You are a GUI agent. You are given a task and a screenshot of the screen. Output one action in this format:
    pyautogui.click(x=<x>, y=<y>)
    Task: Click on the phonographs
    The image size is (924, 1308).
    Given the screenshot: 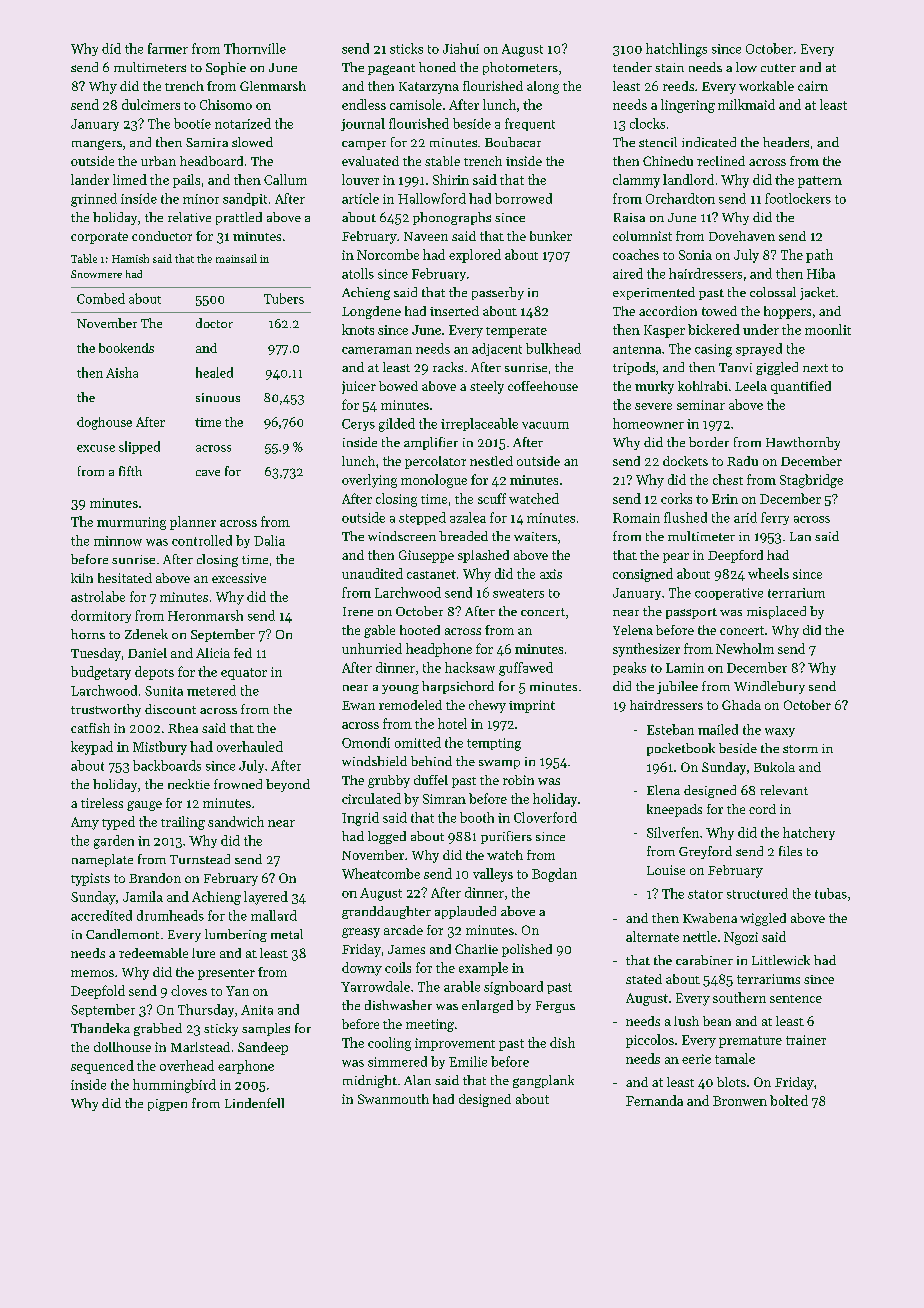 What is the action you would take?
    pyautogui.click(x=452, y=218)
